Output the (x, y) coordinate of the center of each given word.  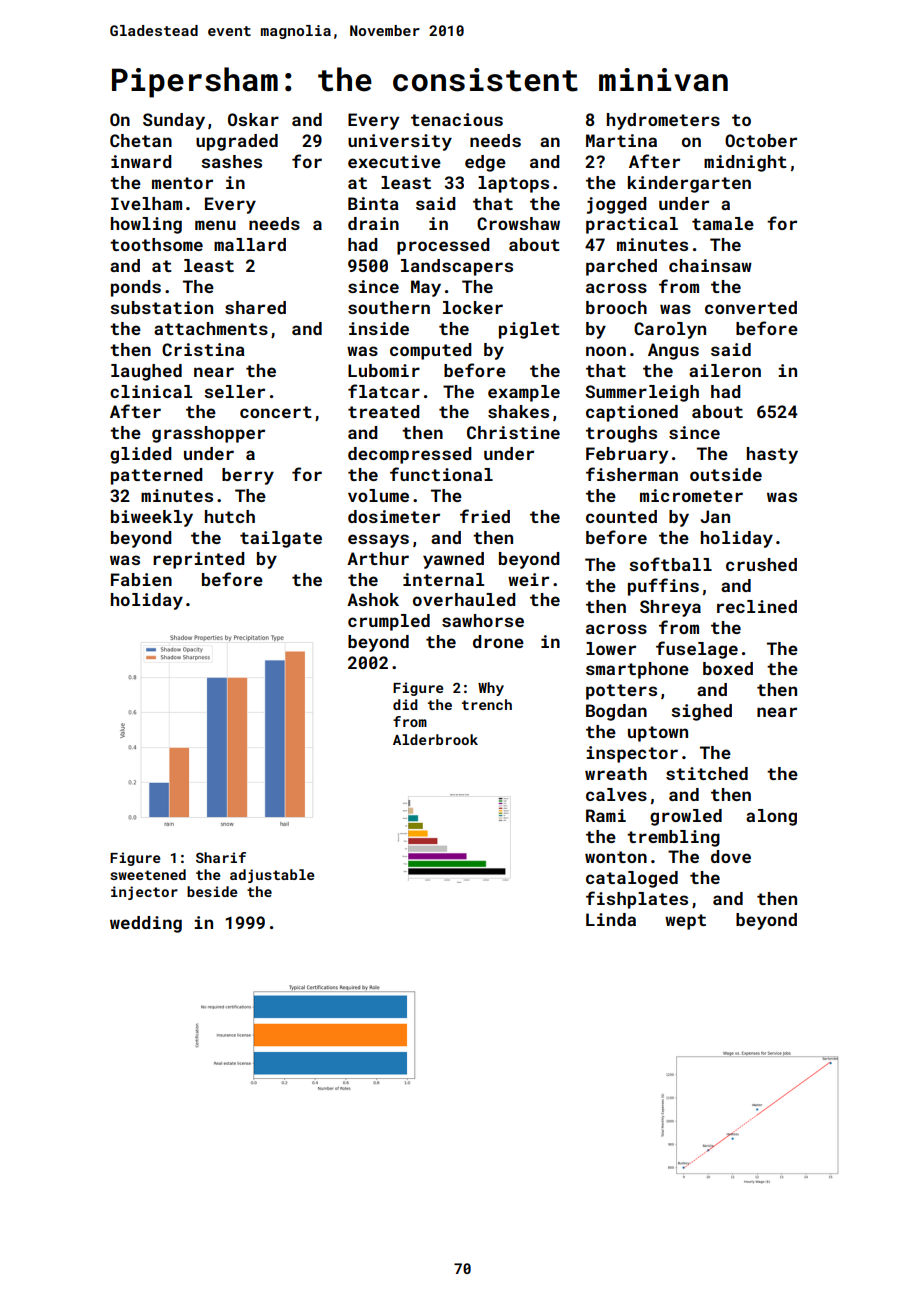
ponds (136, 288)
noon (606, 351)
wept (685, 922)
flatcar (384, 391)
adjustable (272, 876)
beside (212, 891)
